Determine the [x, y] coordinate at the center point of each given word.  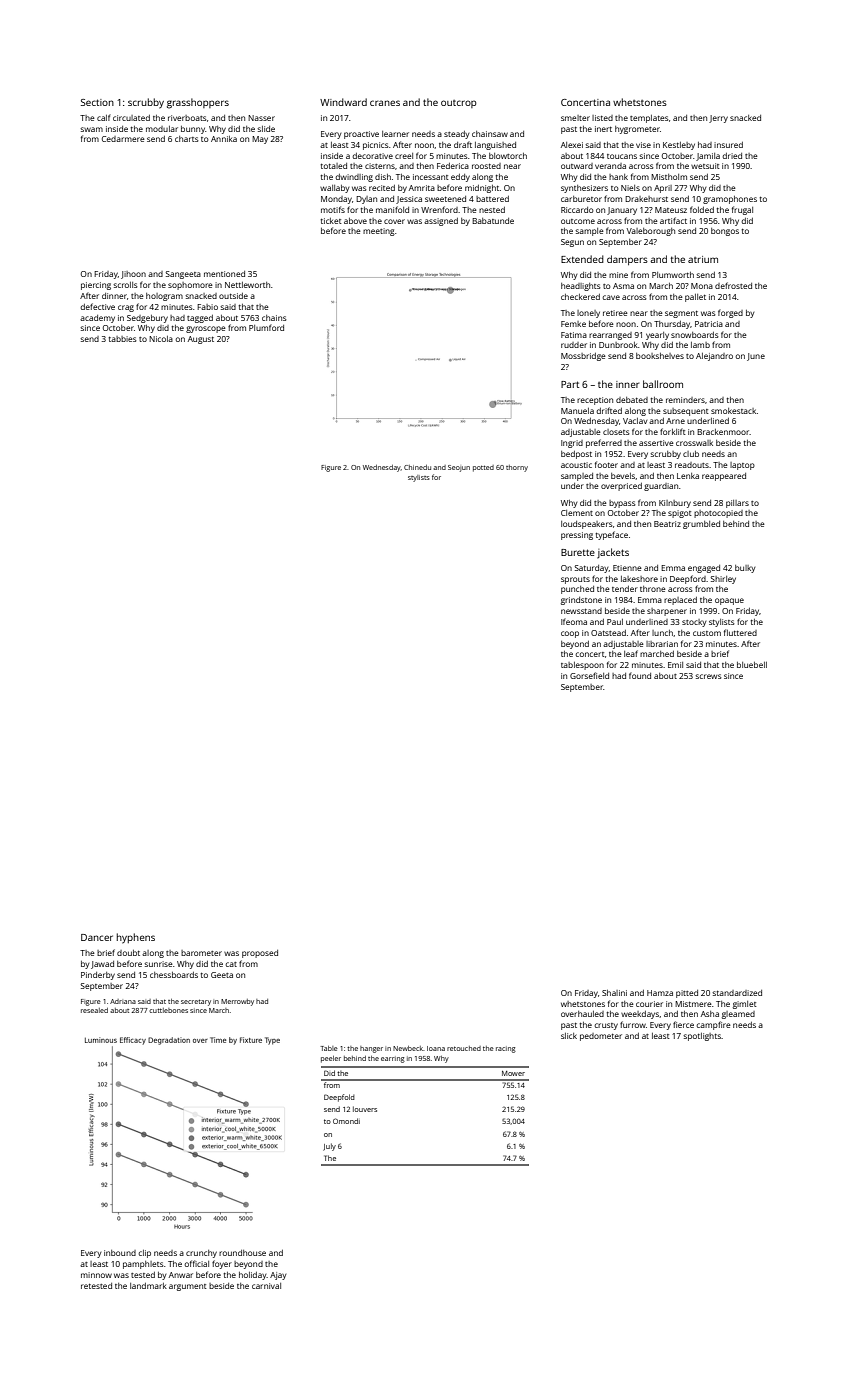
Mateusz [671, 210]
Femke [573, 324]
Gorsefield [589, 675]
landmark [148, 1286]
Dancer [97, 937]
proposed [260, 954]
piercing [96, 286]
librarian [662, 644]
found [640, 675]
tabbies [122, 339]
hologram [164, 297]
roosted [486, 166]
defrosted [733, 285]
